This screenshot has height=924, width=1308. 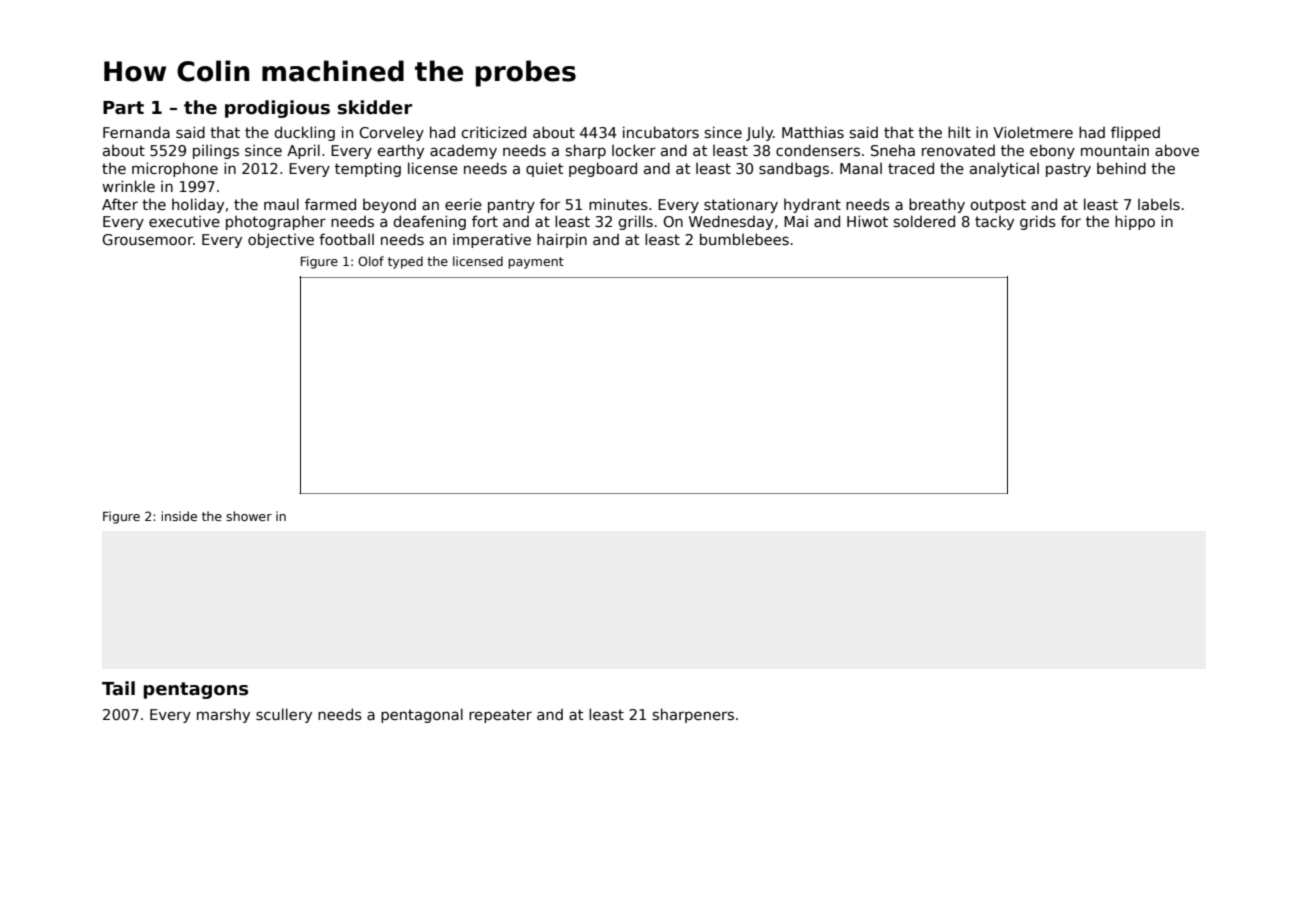 What do you see at coordinates (371, 261) in the screenshot?
I see `Olof` at bounding box center [371, 261].
